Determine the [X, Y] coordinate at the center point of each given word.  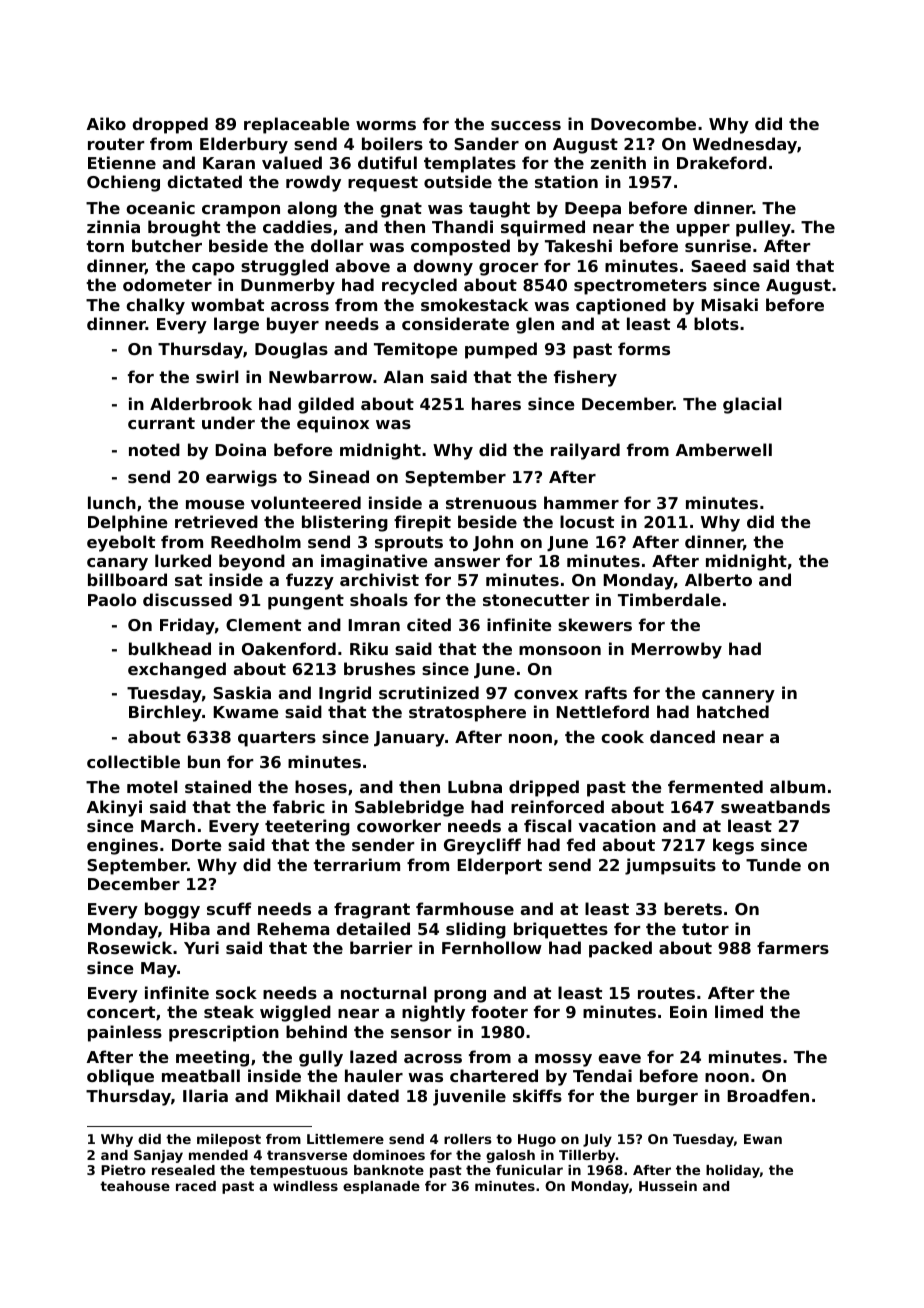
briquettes [561, 930]
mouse [215, 504]
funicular [529, 1170]
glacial [752, 405]
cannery [738, 696]
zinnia [113, 226]
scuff [229, 908]
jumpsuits [670, 866]
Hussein [668, 1186]
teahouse [135, 1186]
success [526, 125]
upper [703, 230]
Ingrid [345, 694]
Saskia [242, 692]
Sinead [339, 476]
